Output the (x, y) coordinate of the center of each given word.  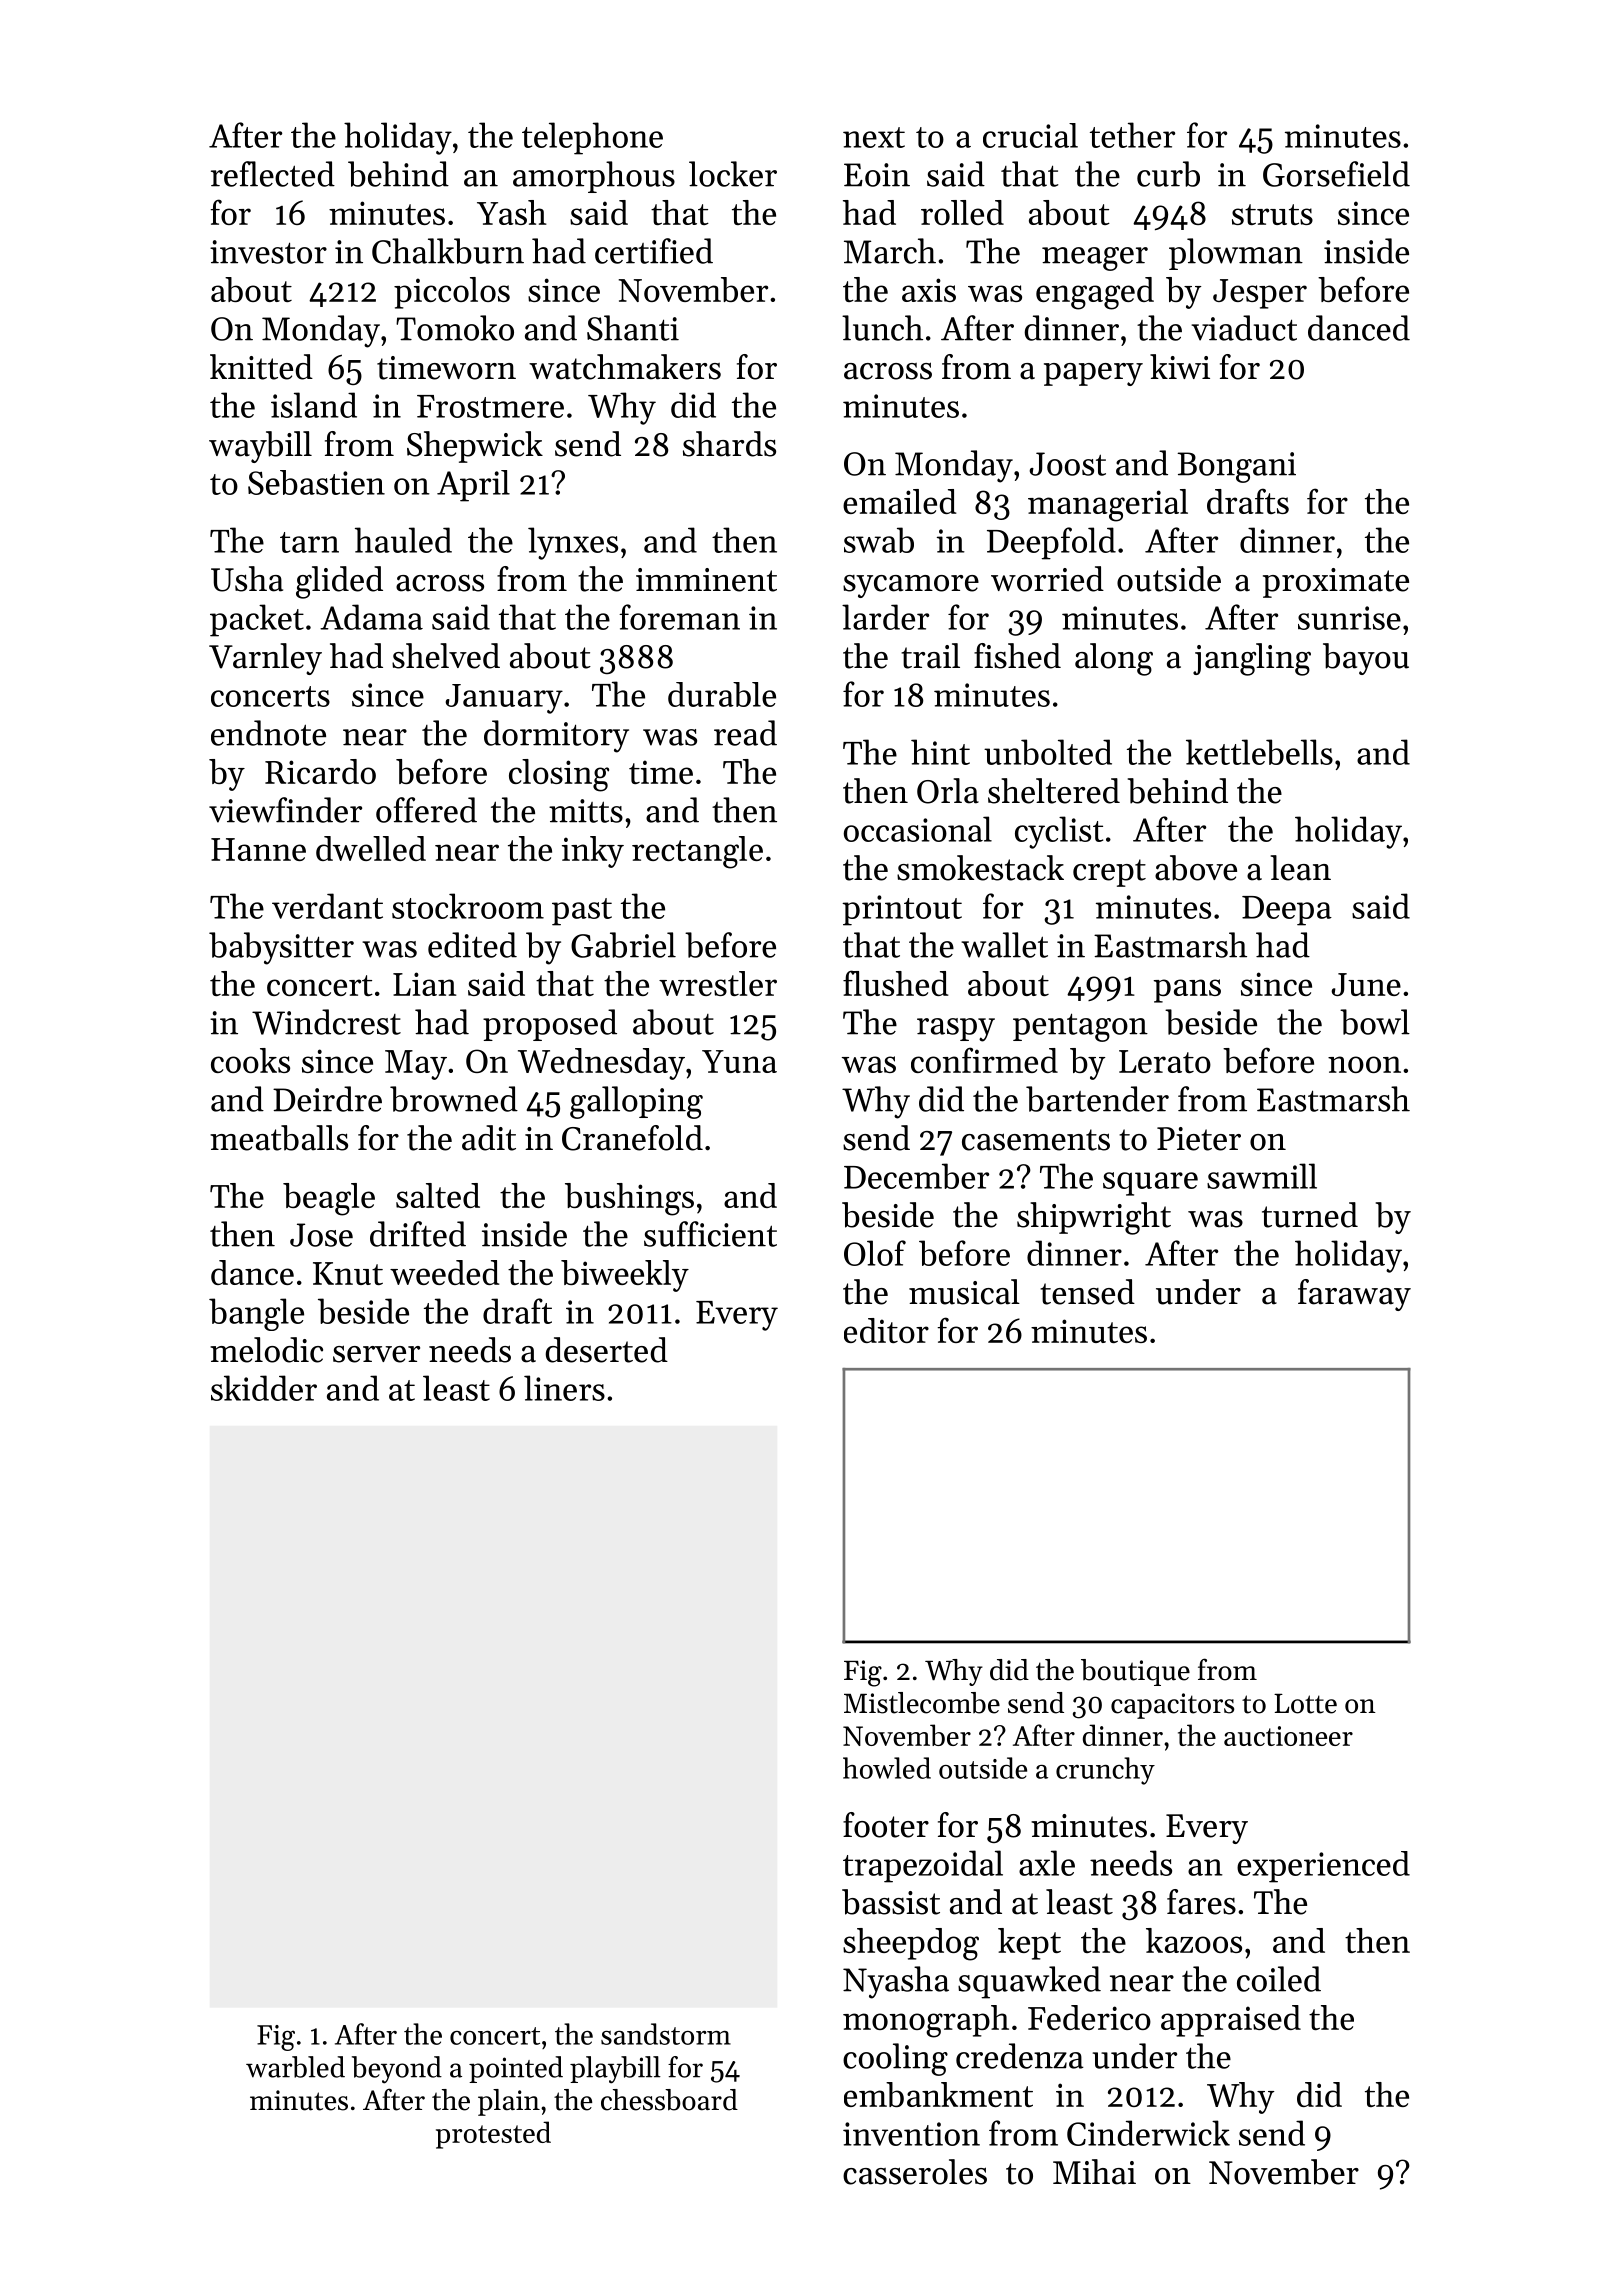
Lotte (1305, 1704)
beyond (397, 2070)
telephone (592, 138)
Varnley (265, 659)
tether (1132, 135)
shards (729, 444)
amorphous (594, 177)
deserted (606, 1350)
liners (564, 1388)
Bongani (1236, 467)
